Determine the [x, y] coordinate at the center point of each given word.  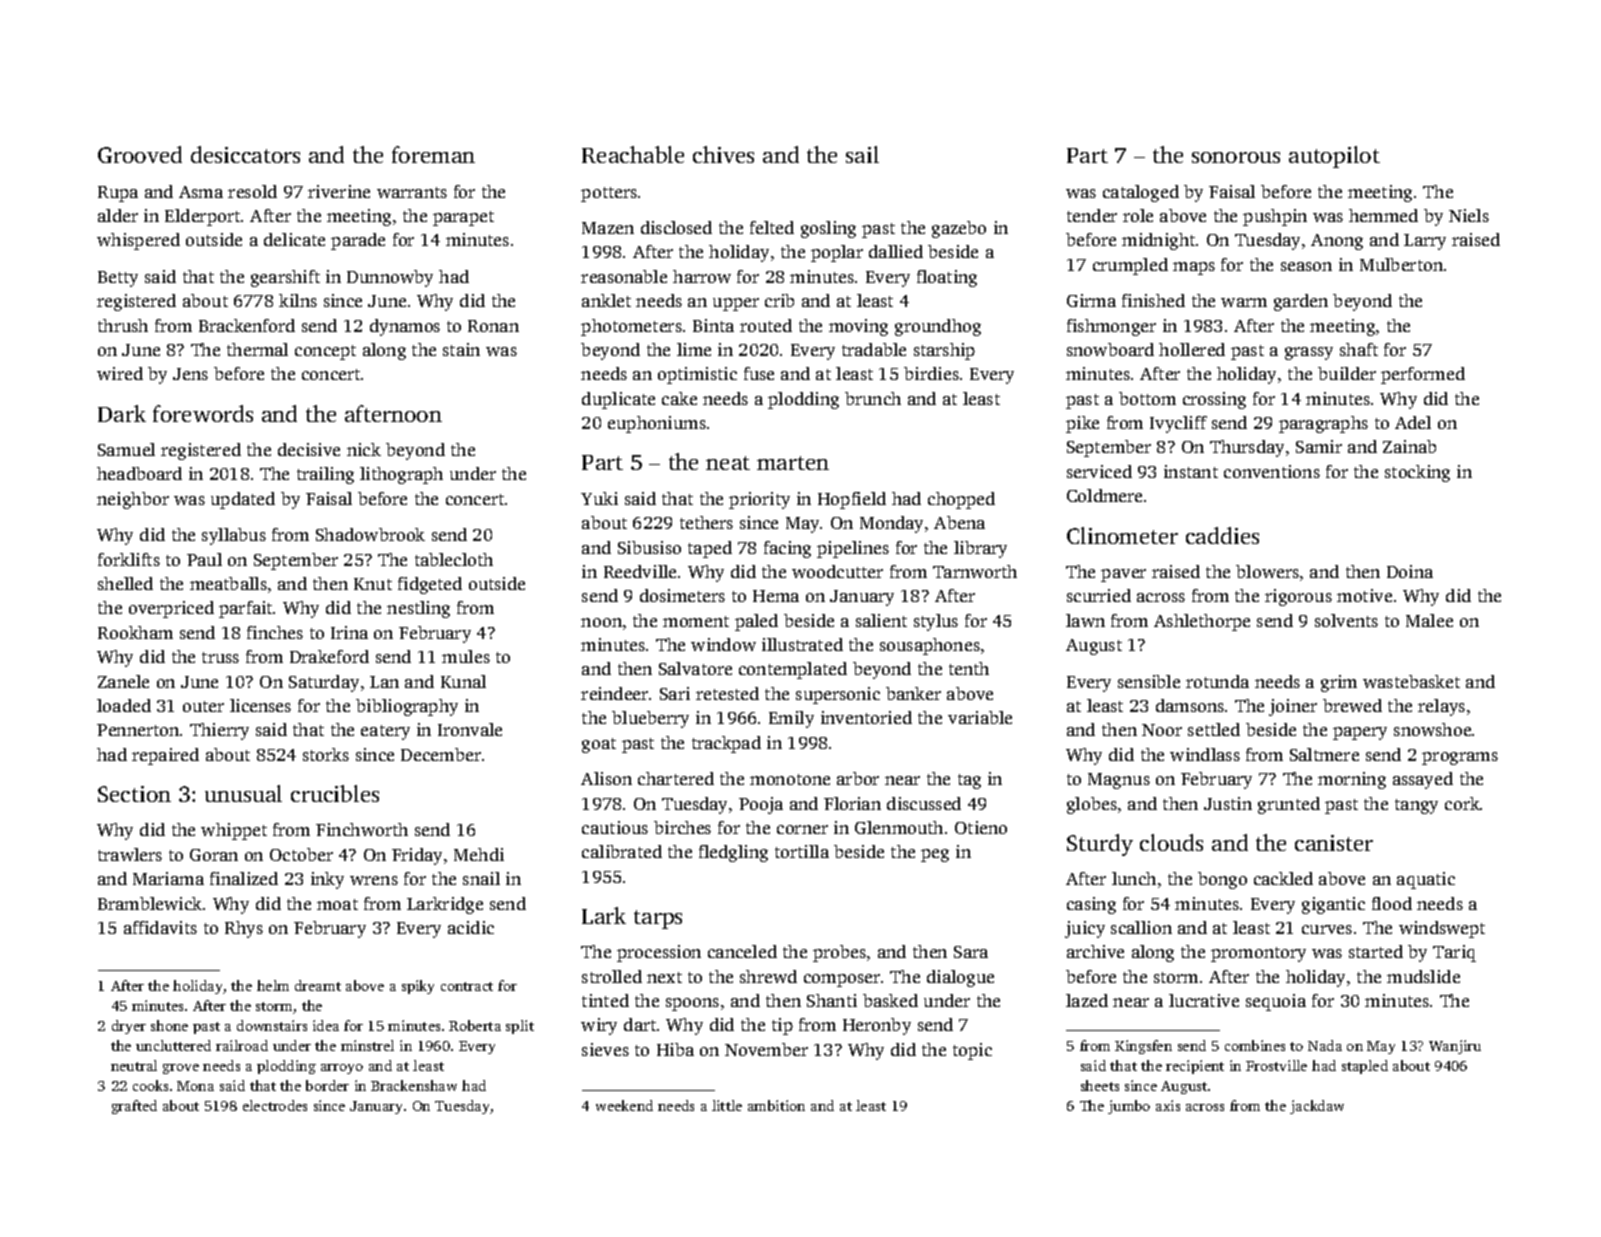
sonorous [1236, 157]
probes [839, 953]
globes [1092, 805]
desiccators [245, 154]
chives [723, 154]
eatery [385, 732]
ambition [776, 1105]
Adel [1413, 422]
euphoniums [657, 424]
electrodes [275, 1105]
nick [364, 449]
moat [337, 904]
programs [1460, 758]
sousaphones [930, 646]
